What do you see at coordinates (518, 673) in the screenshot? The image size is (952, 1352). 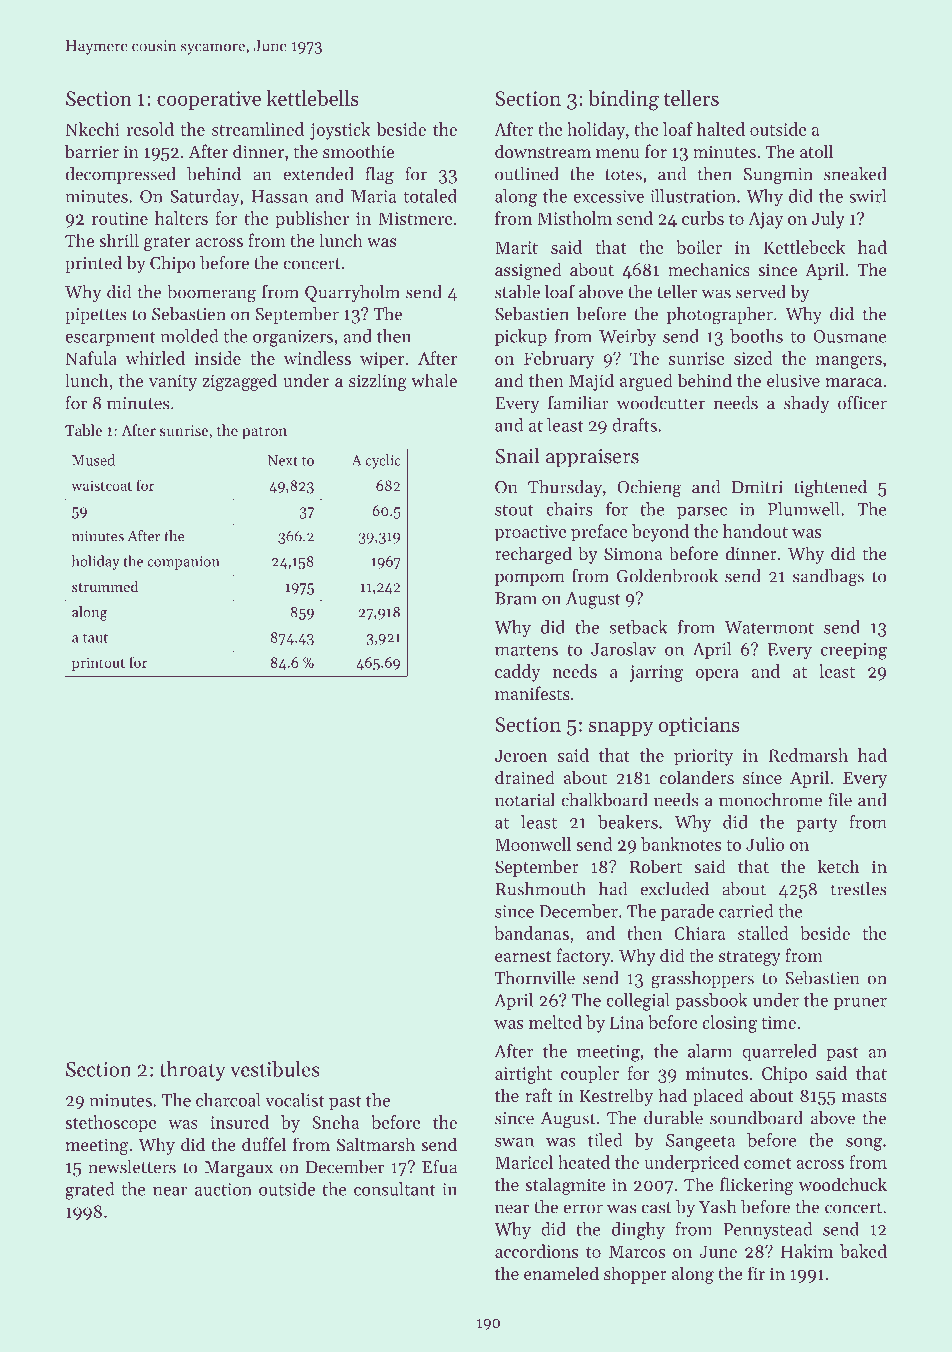 I see `caddy` at bounding box center [518, 673].
